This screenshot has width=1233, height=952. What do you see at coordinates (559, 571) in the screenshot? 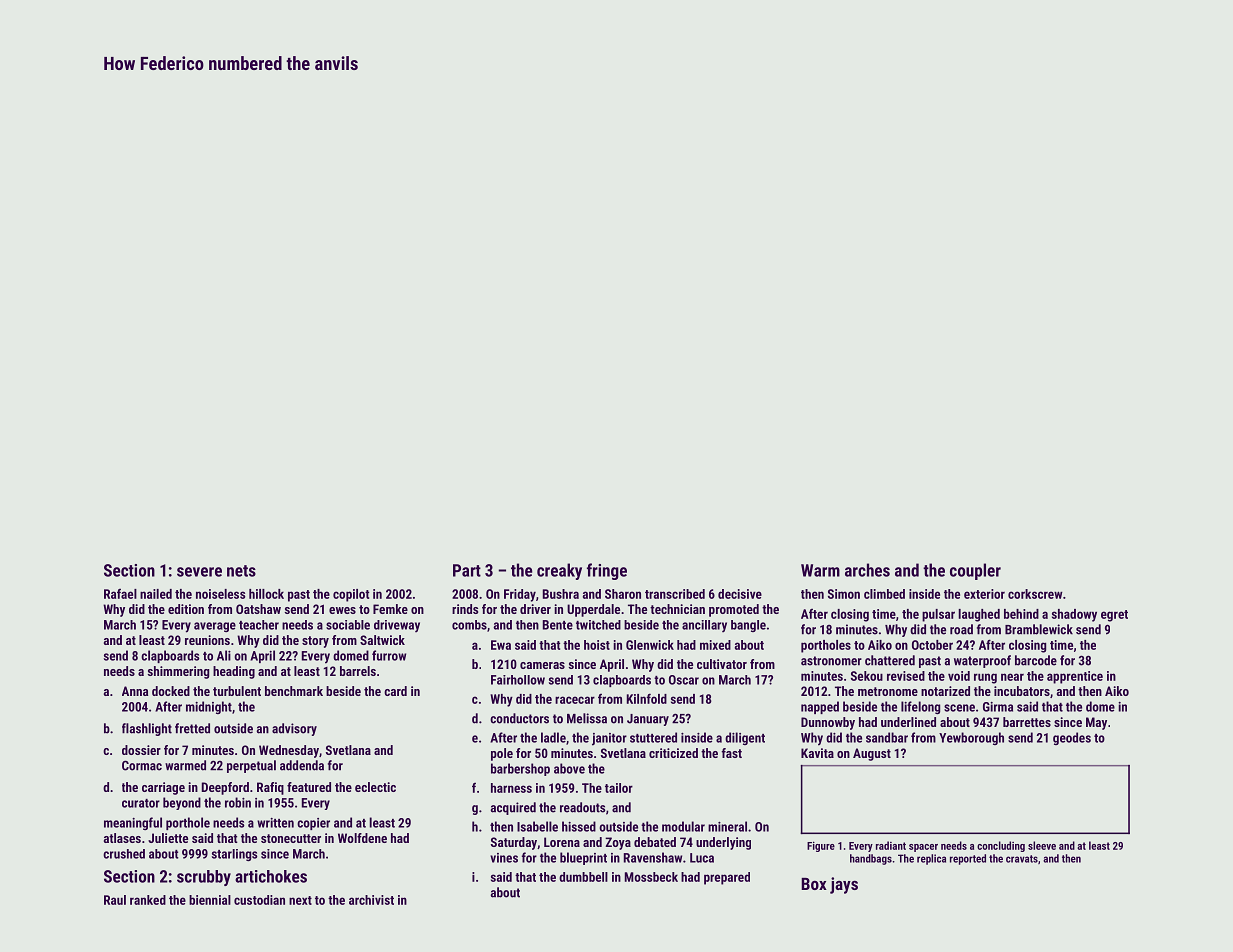
I see `creaky` at bounding box center [559, 571].
